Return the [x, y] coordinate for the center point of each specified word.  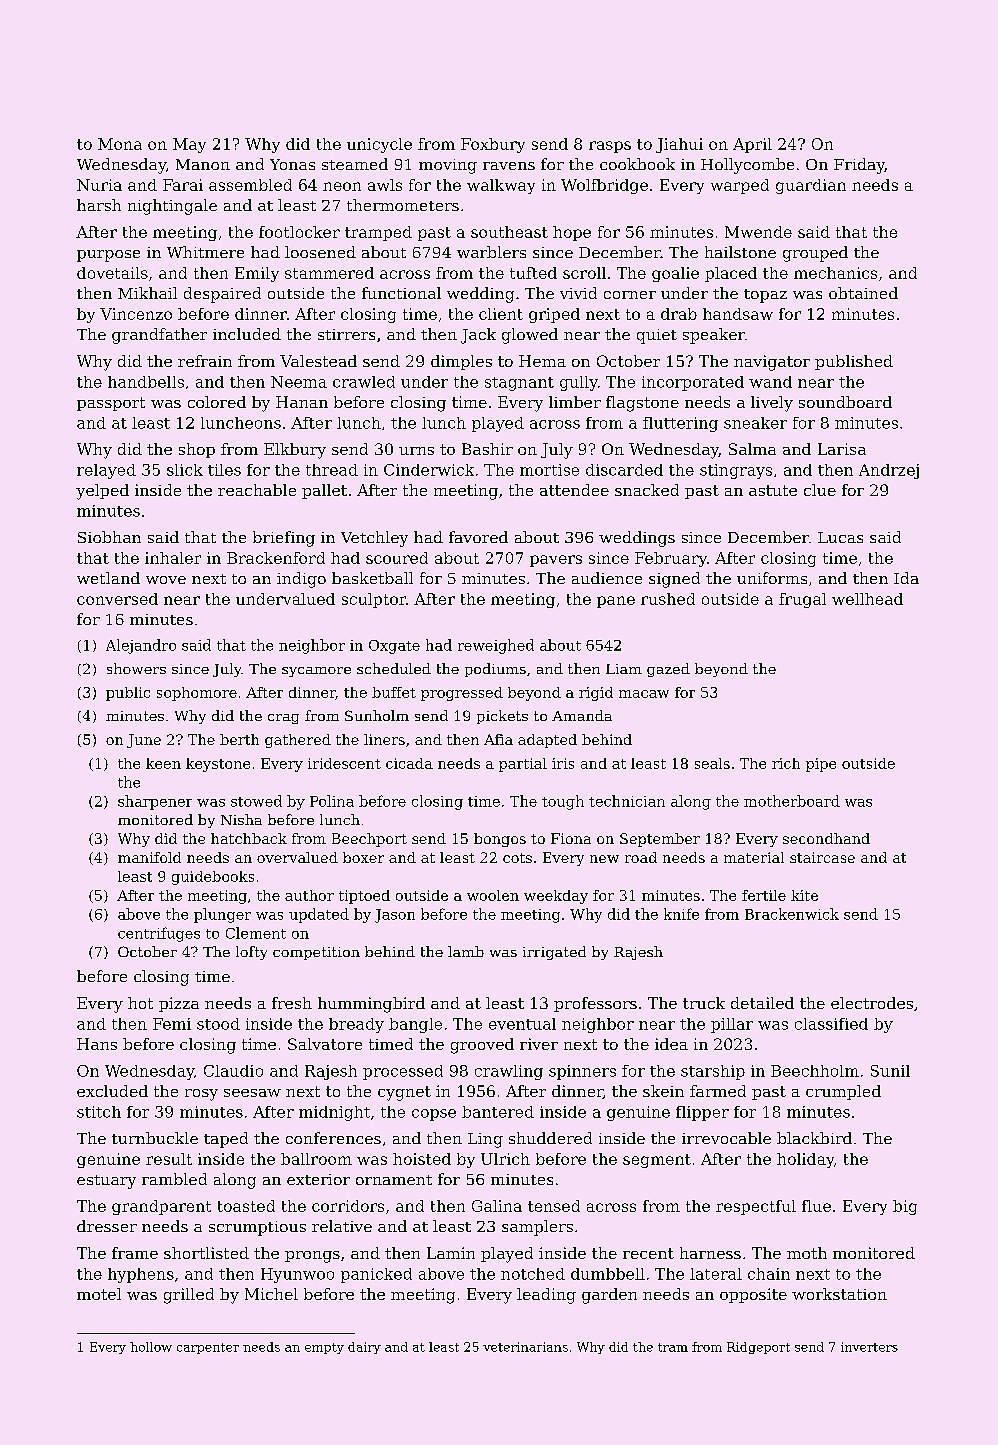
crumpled [843, 1092]
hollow [151, 1347]
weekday [556, 897]
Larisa [842, 449]
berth [239, 739]
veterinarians [525, 1347]
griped [554, 315]
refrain [205, 361]
